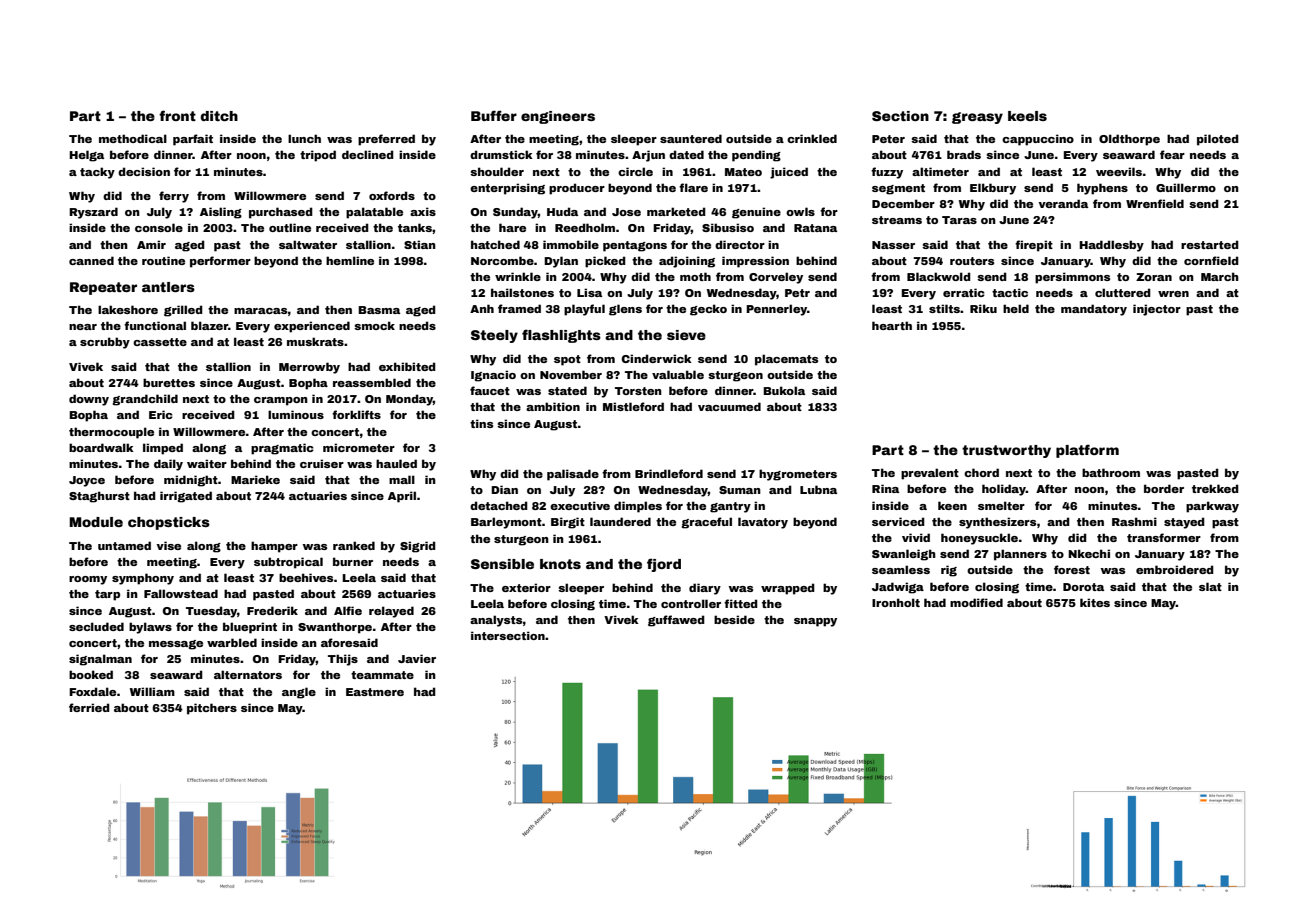 The image size is (1308, 924). Describe the element at coordinates (977, 118) in the page. I see `greasy` at that location.
